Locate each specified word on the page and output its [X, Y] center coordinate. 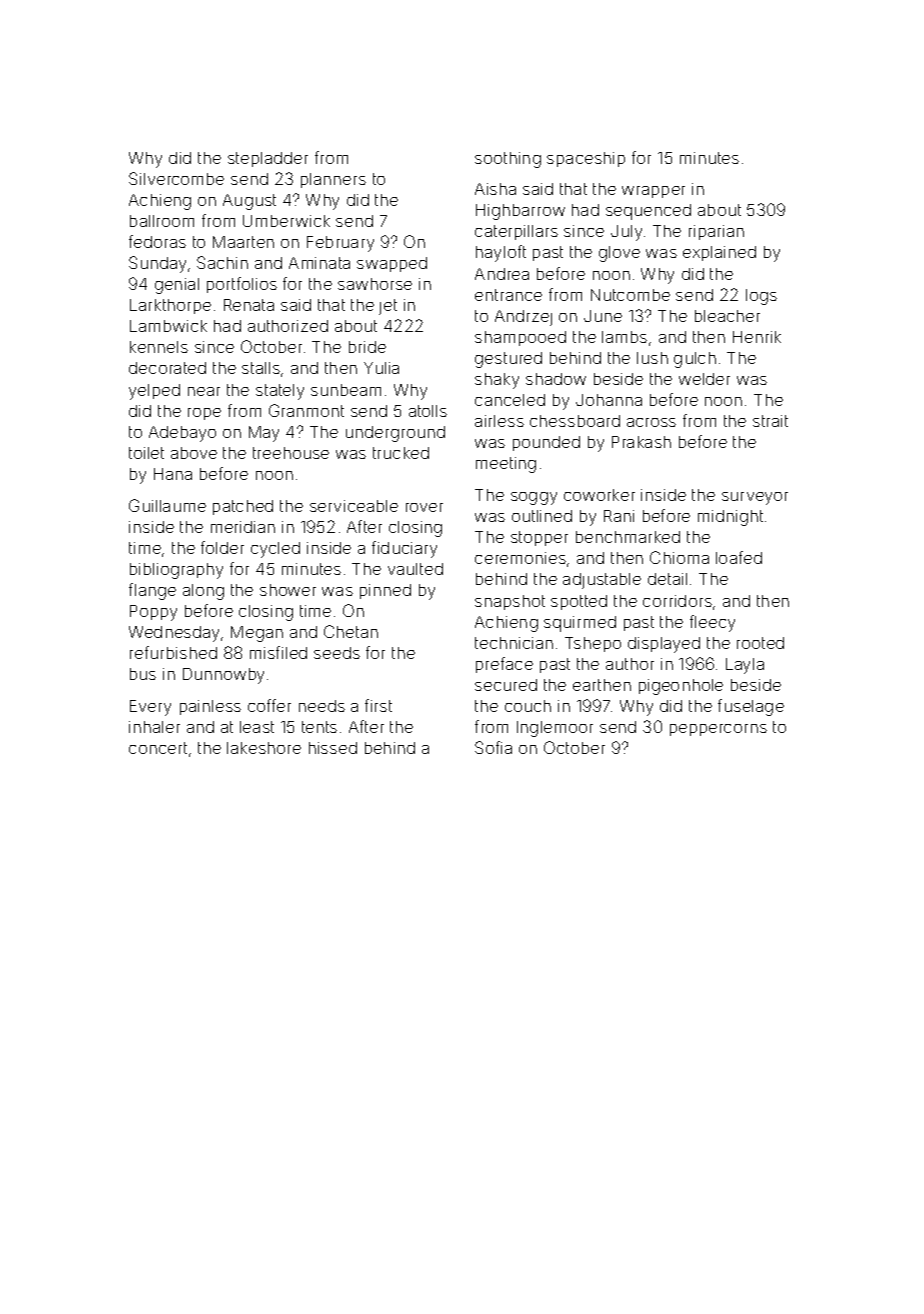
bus [143, 674]
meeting [506, 465]
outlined [542, 516]
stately [280, 392]
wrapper [653, 192]
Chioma [679, 557]
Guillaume [167, 505]
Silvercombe [176, 178]
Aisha [495, 189]
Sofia [493, 747]
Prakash [641, 442]
